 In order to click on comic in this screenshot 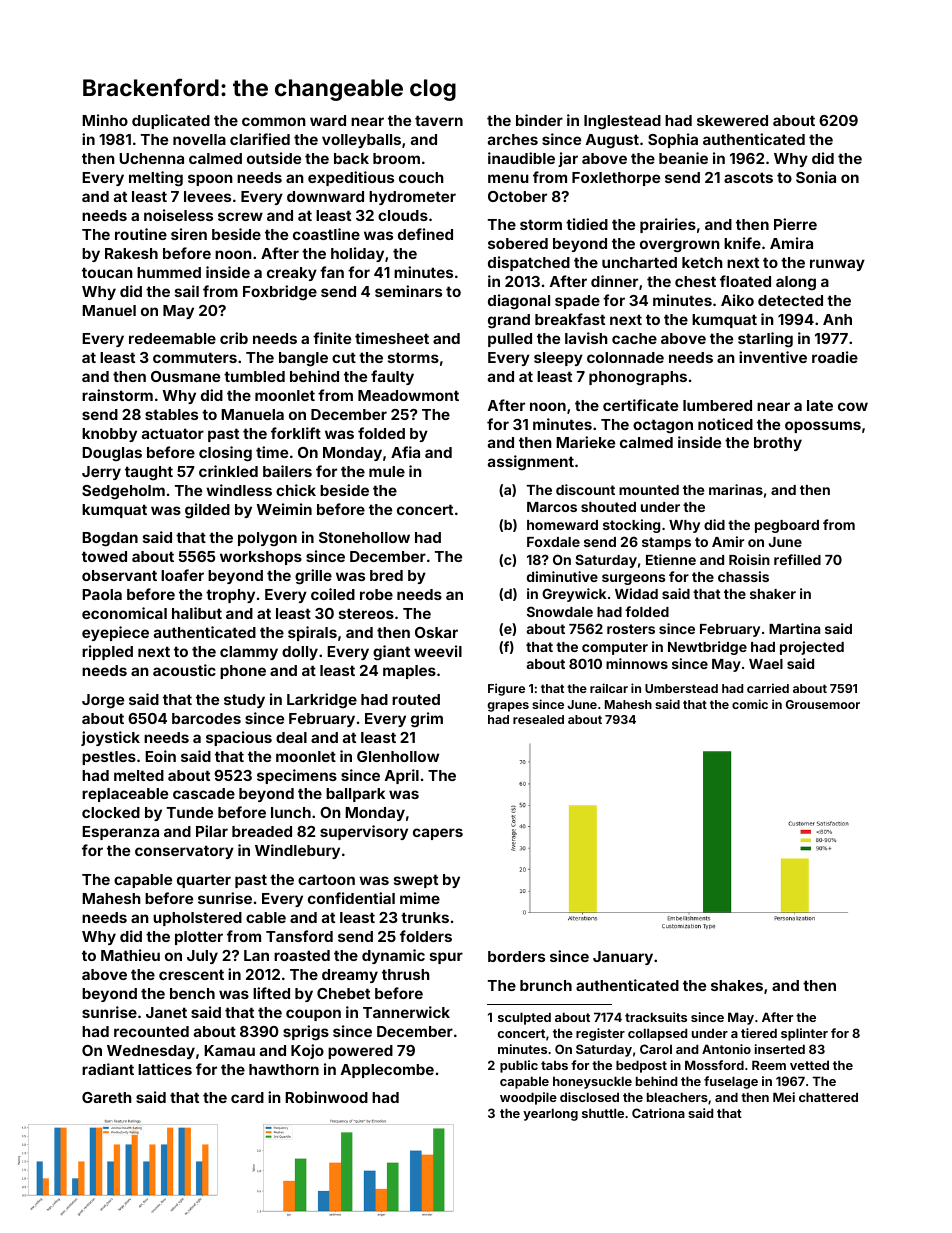, I will do `click(750, 704)`.
